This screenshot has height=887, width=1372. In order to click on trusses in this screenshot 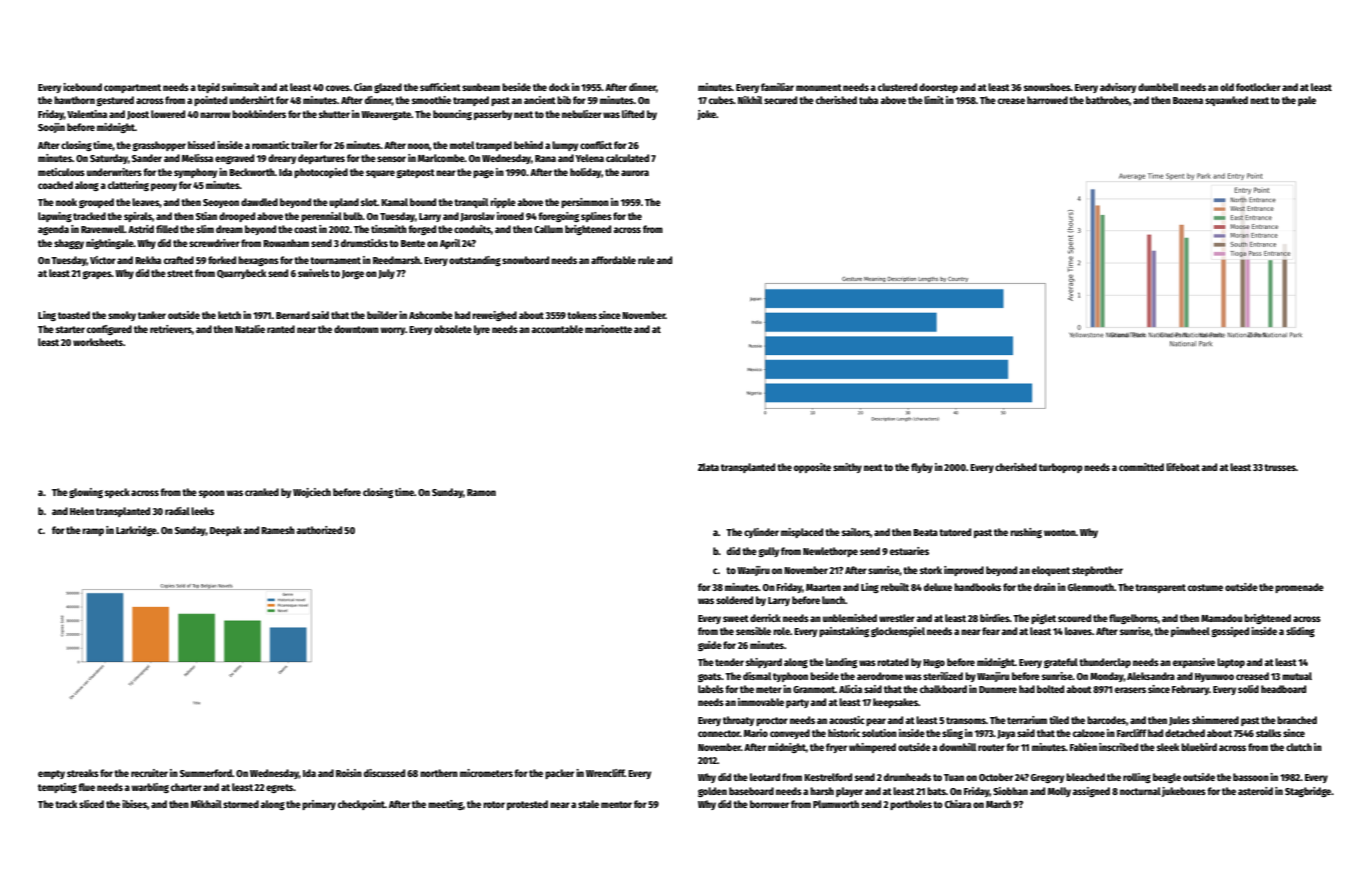, I will do `click(1280, 467)`.
